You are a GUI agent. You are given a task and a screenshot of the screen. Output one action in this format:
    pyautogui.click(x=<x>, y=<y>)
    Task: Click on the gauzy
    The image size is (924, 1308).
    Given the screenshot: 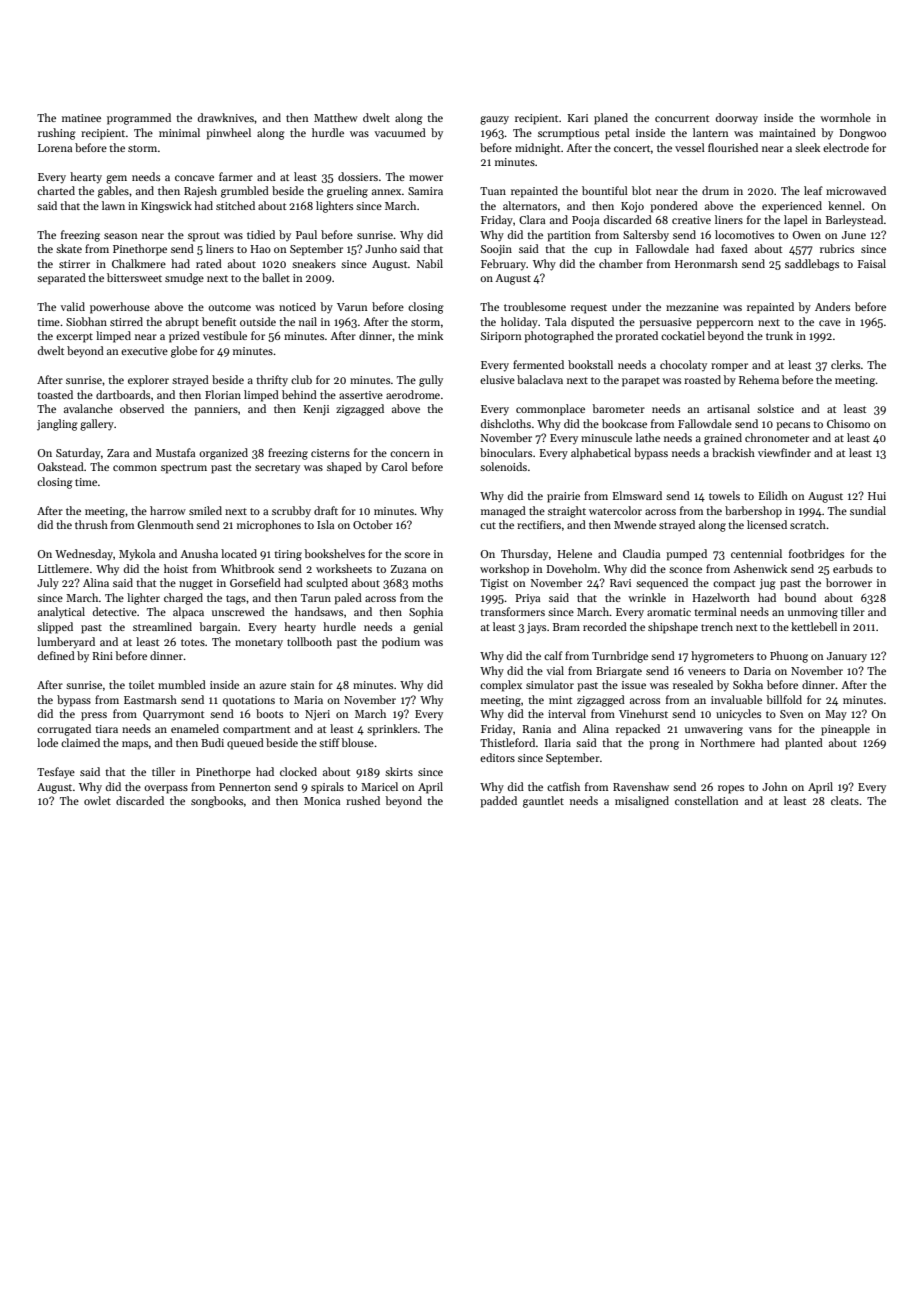 What is the action you would take?
    pyautogui.click(x=494, y=120)
